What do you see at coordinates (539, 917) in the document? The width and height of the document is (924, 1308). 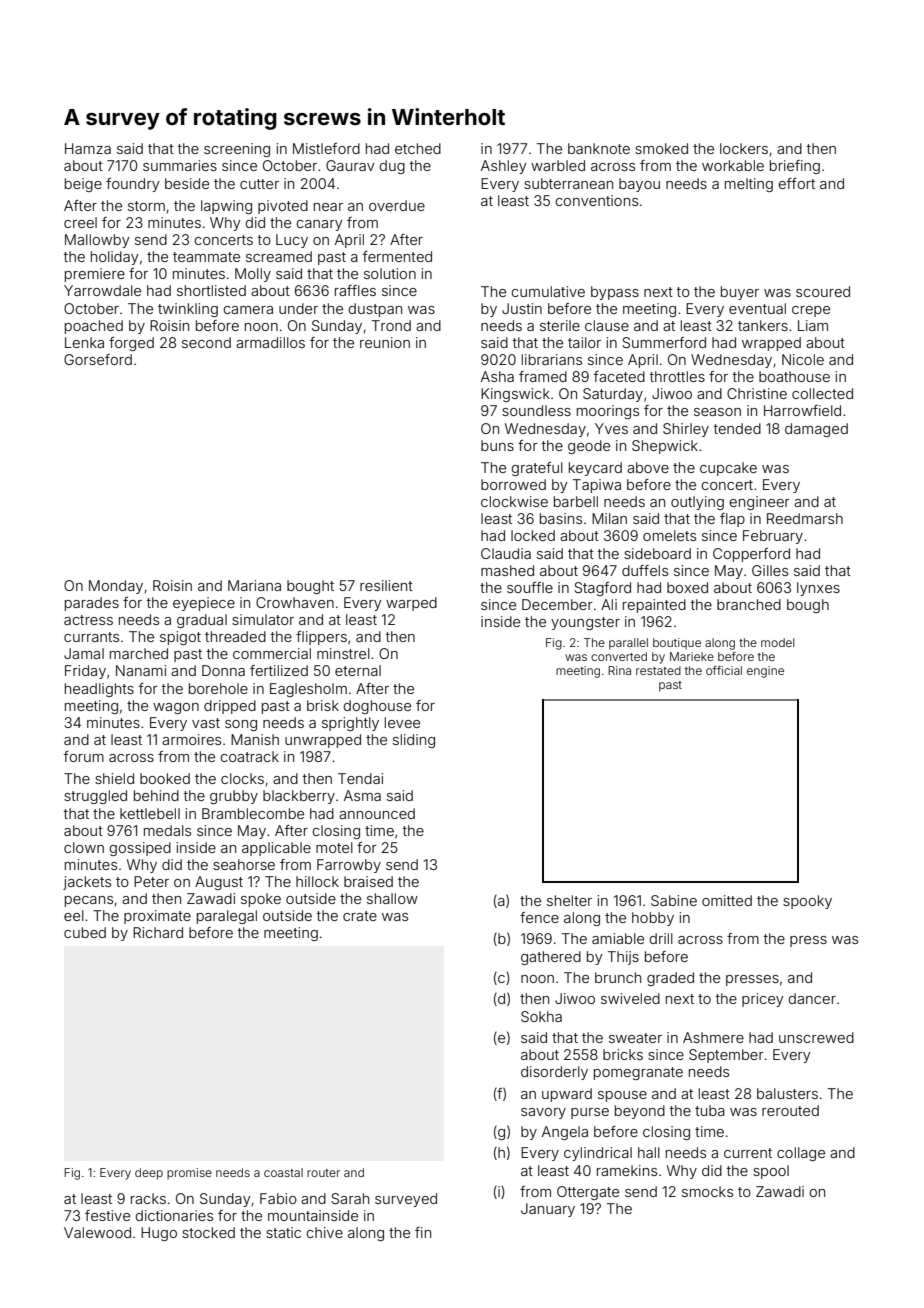 I see `fence` at bounding box center [539, 917].
